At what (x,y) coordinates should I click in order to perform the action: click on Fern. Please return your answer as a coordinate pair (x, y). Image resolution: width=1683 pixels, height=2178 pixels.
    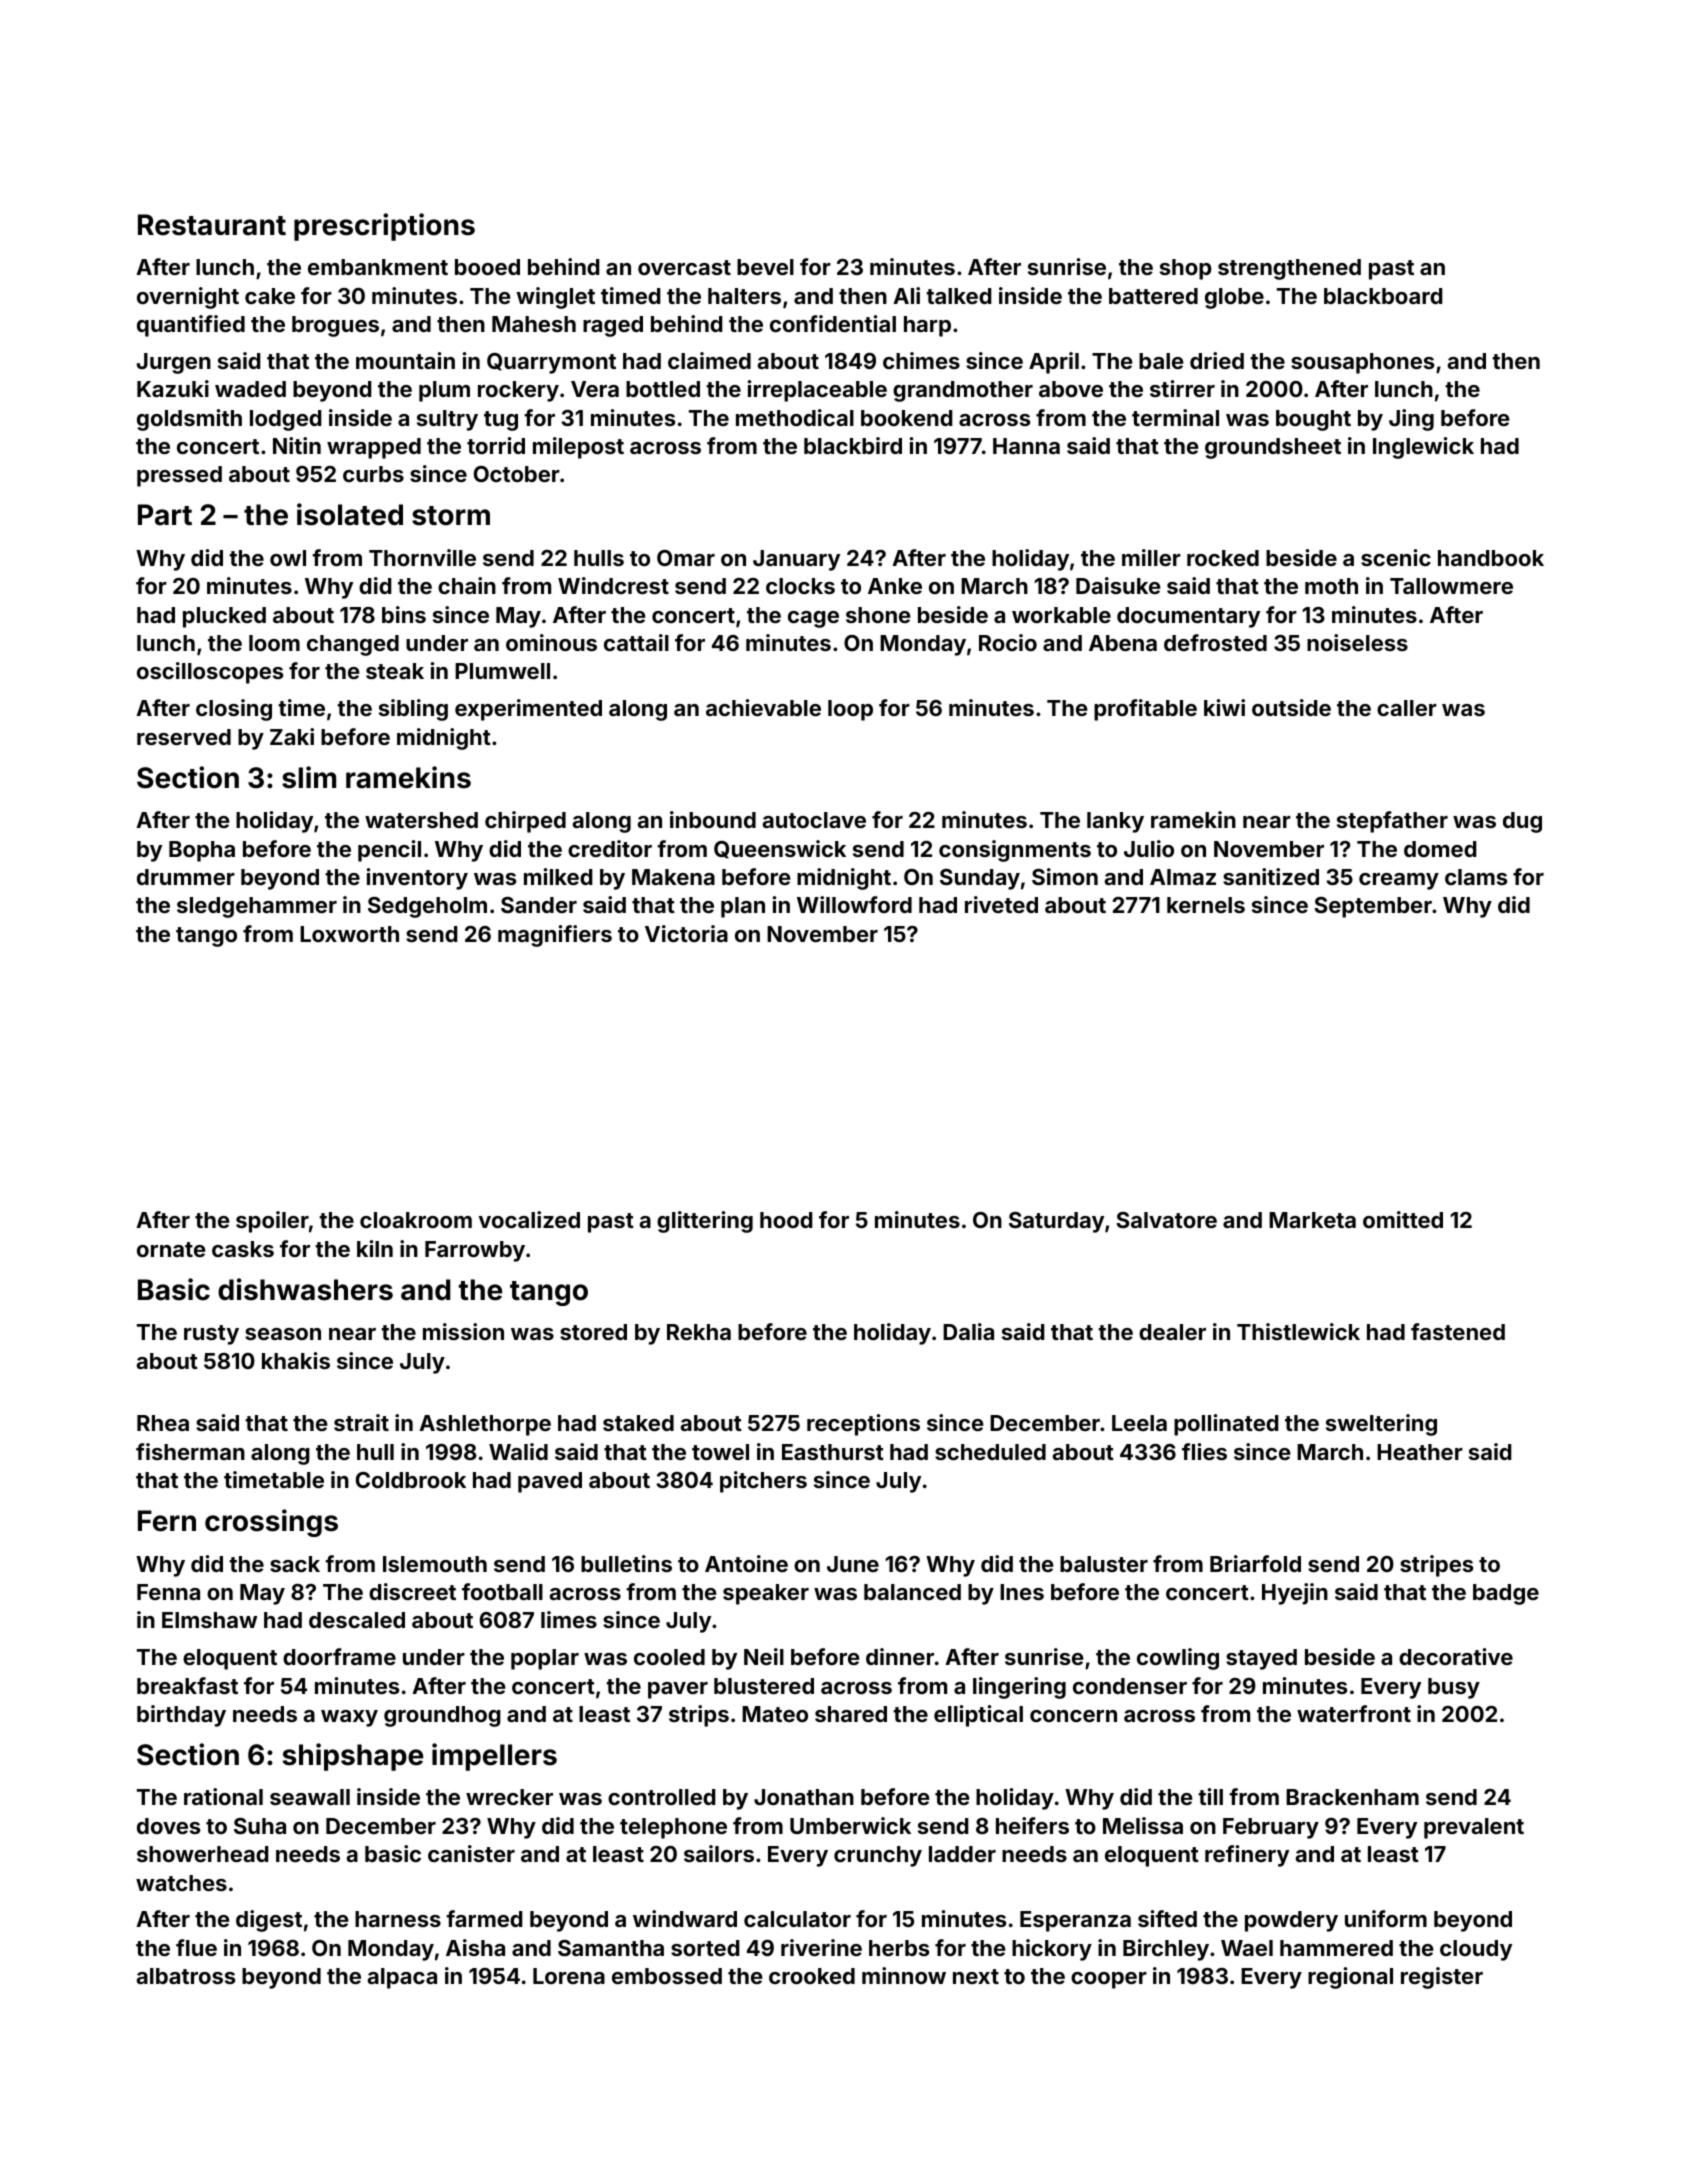
    Looking at the image, I should click on (167, 1521).
